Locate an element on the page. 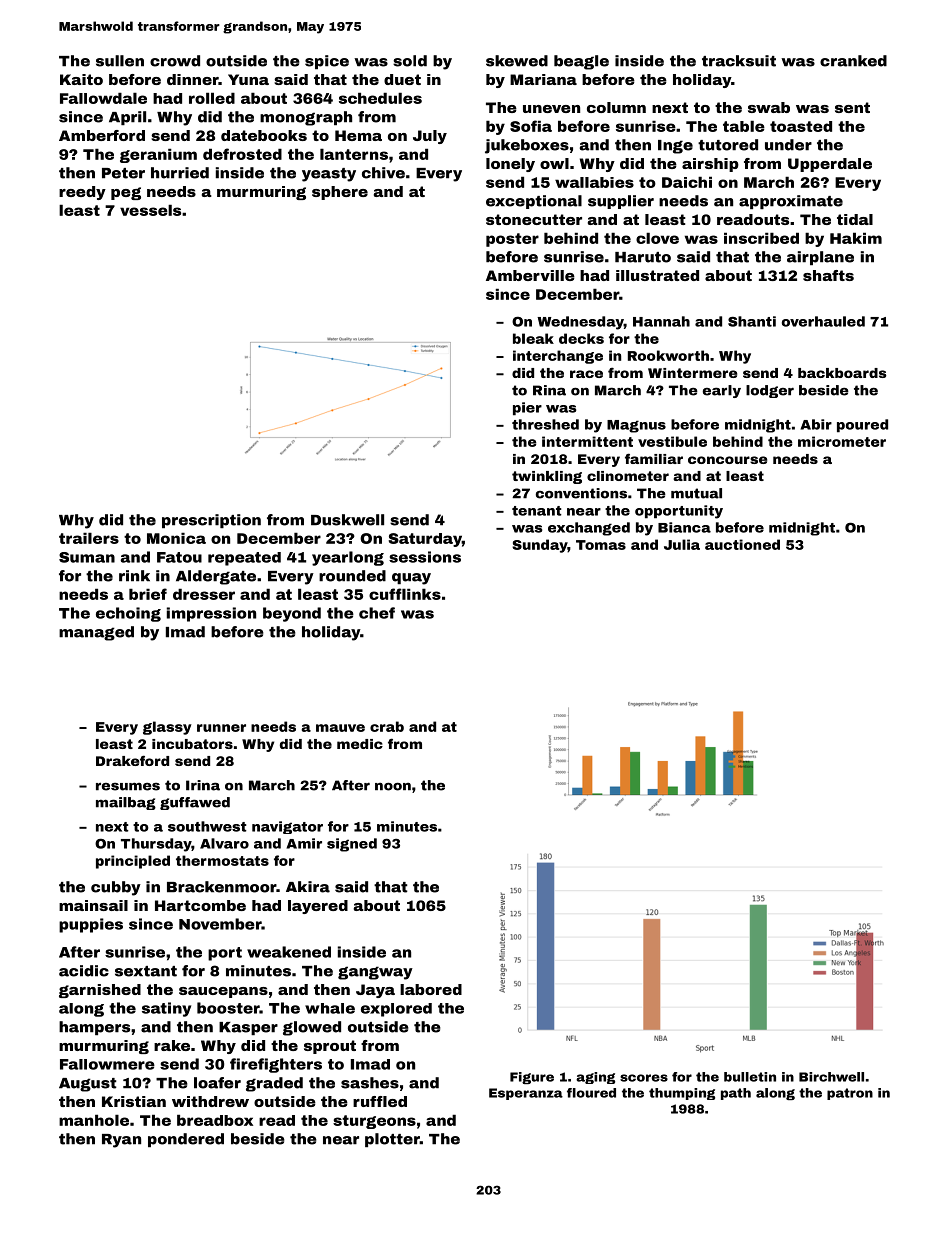  beagle is located at coordinates (581, 62).
